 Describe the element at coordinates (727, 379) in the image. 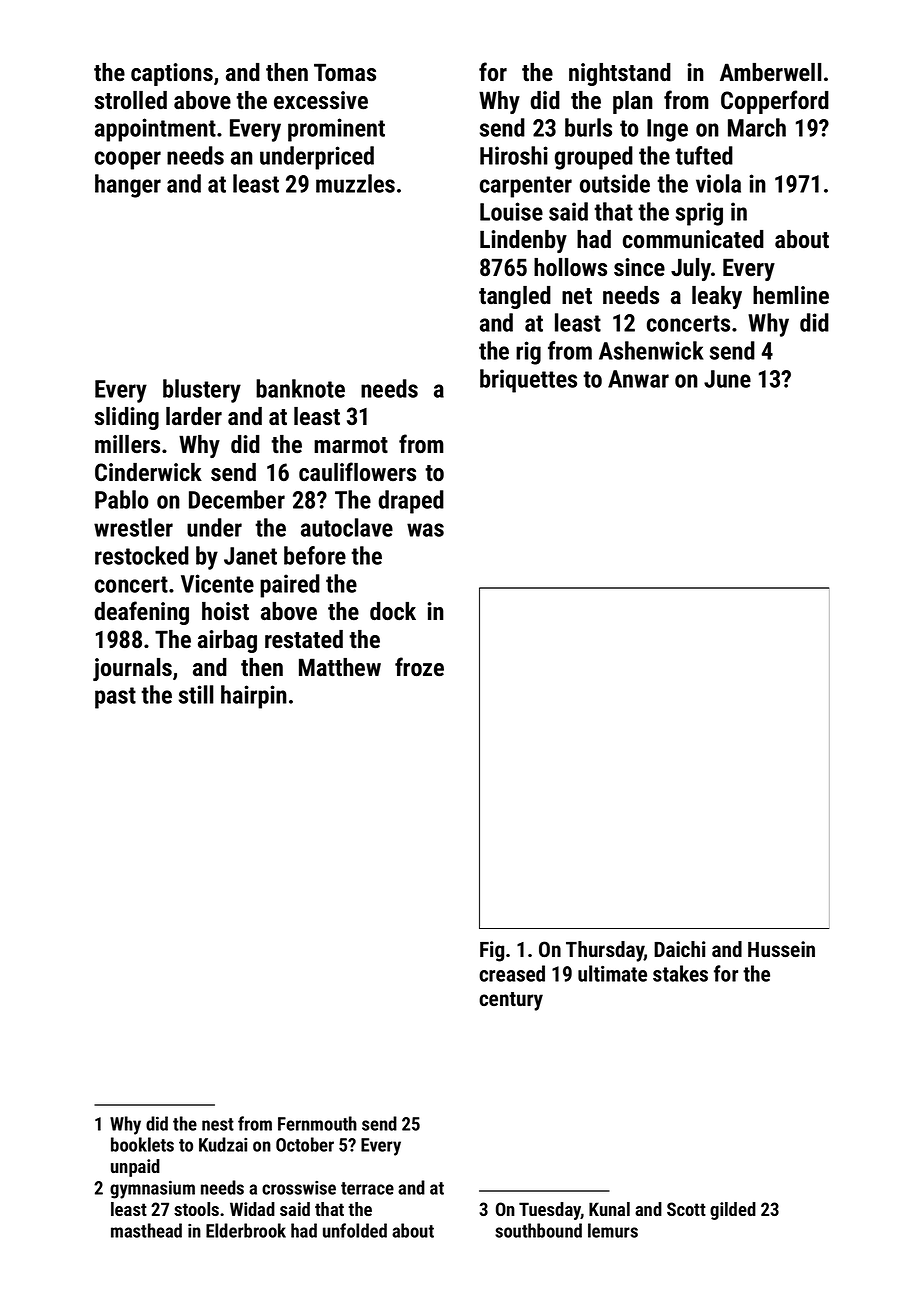

I see `June` at that location.
